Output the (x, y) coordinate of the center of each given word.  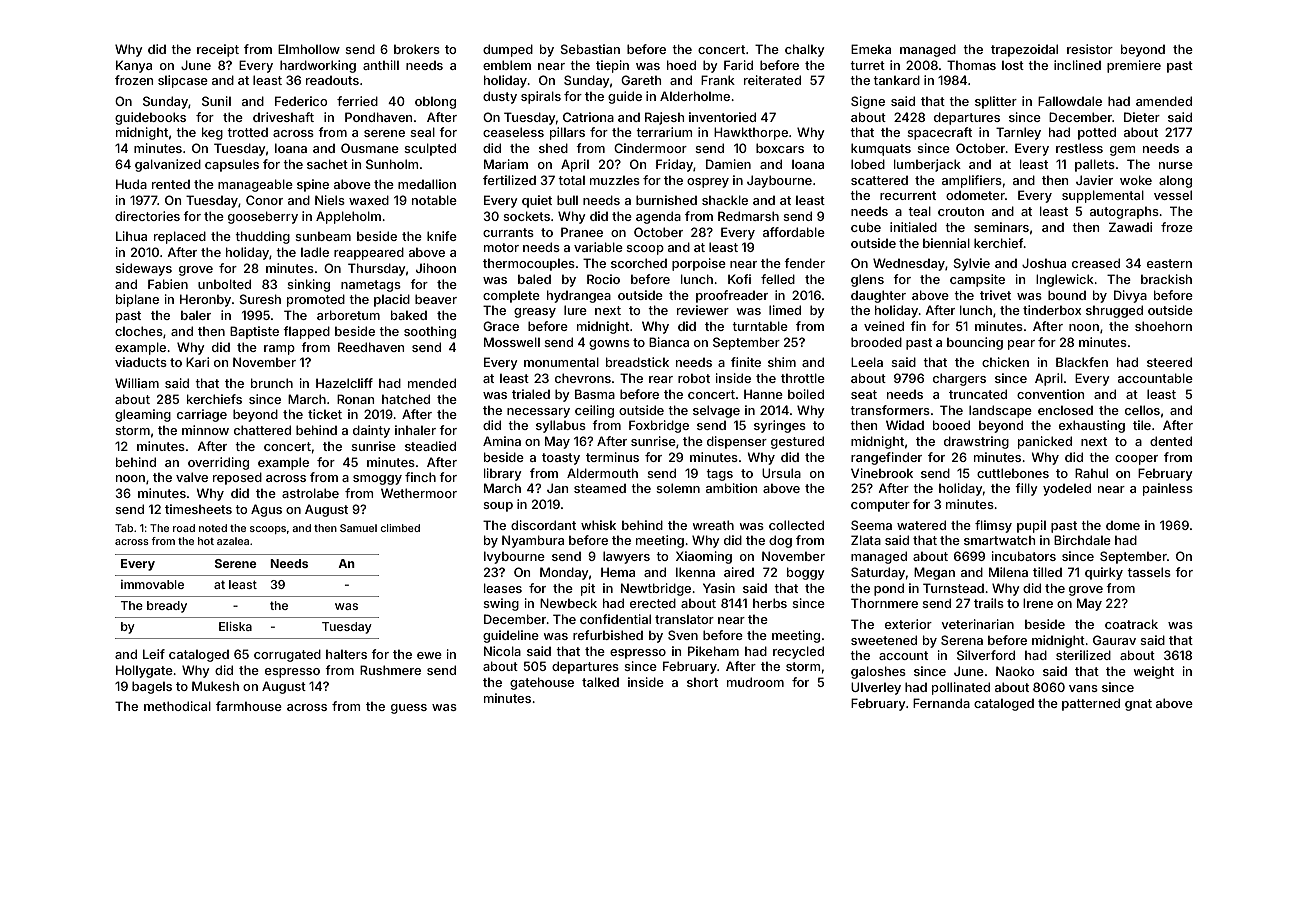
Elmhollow (309, 49)
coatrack (1131, 624)
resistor (1090, 49)
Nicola (502, 651)
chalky (805, 50)
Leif (154, 654)
